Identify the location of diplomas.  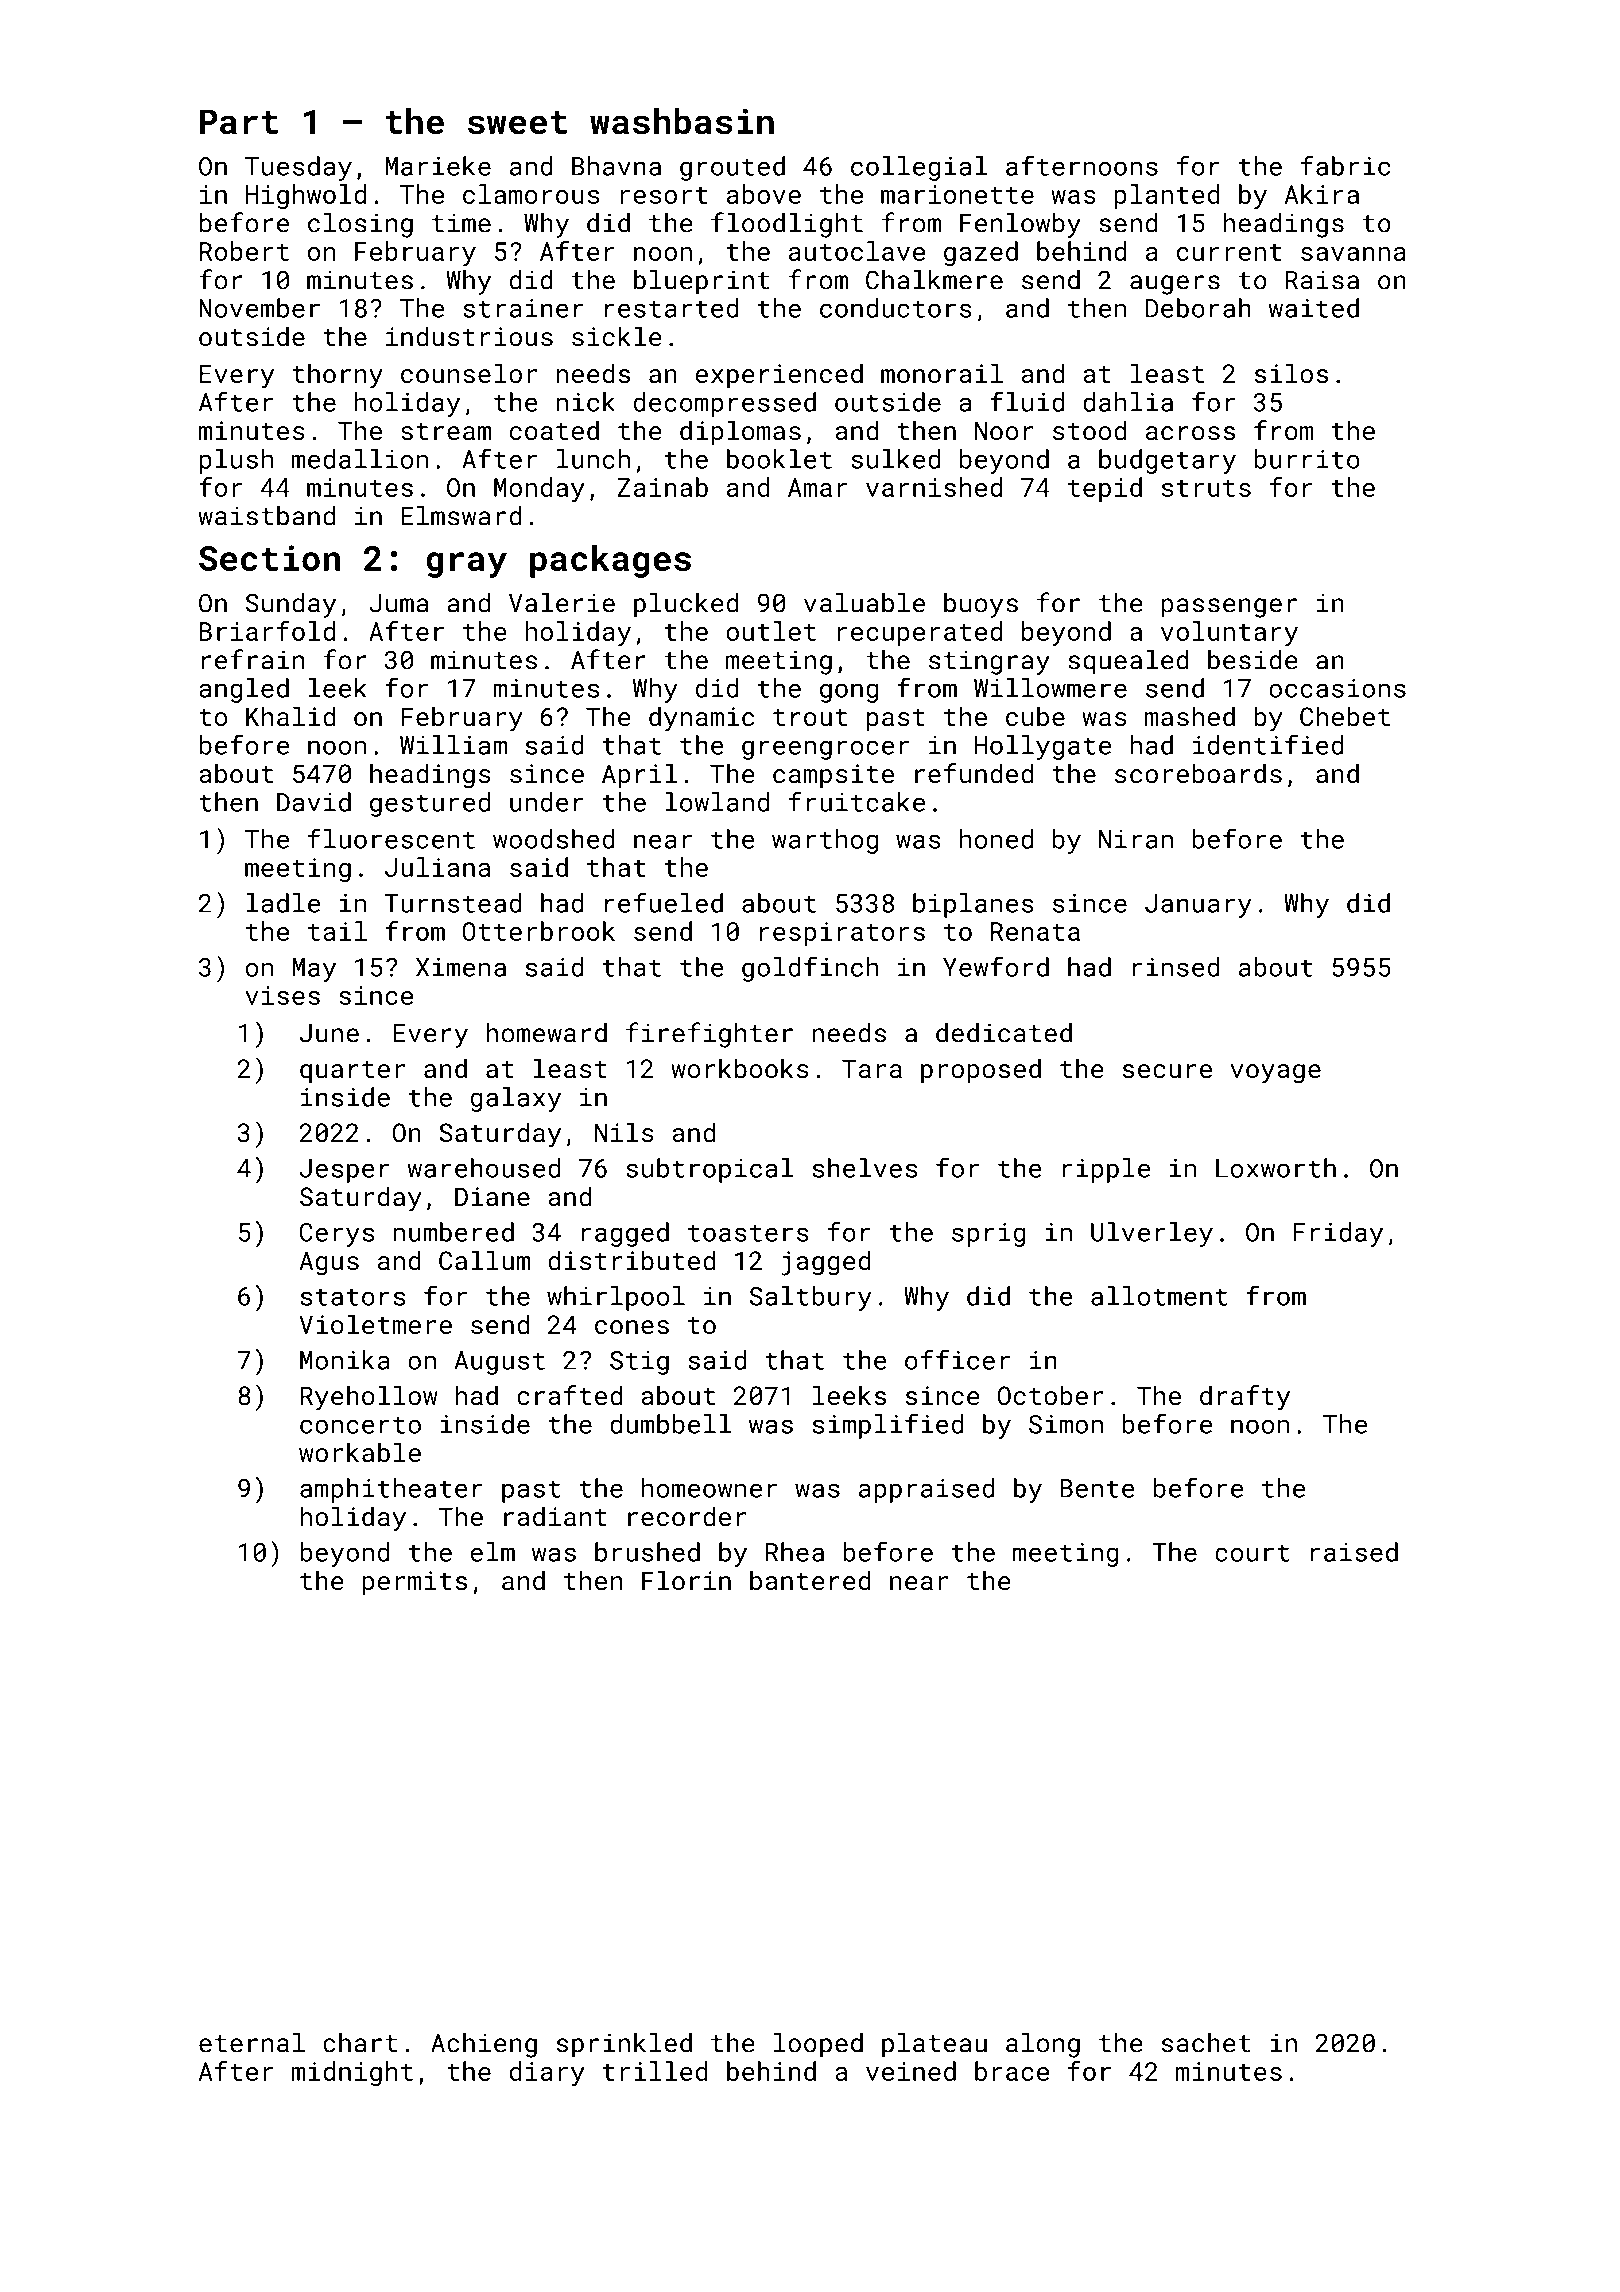
(740, 432).
